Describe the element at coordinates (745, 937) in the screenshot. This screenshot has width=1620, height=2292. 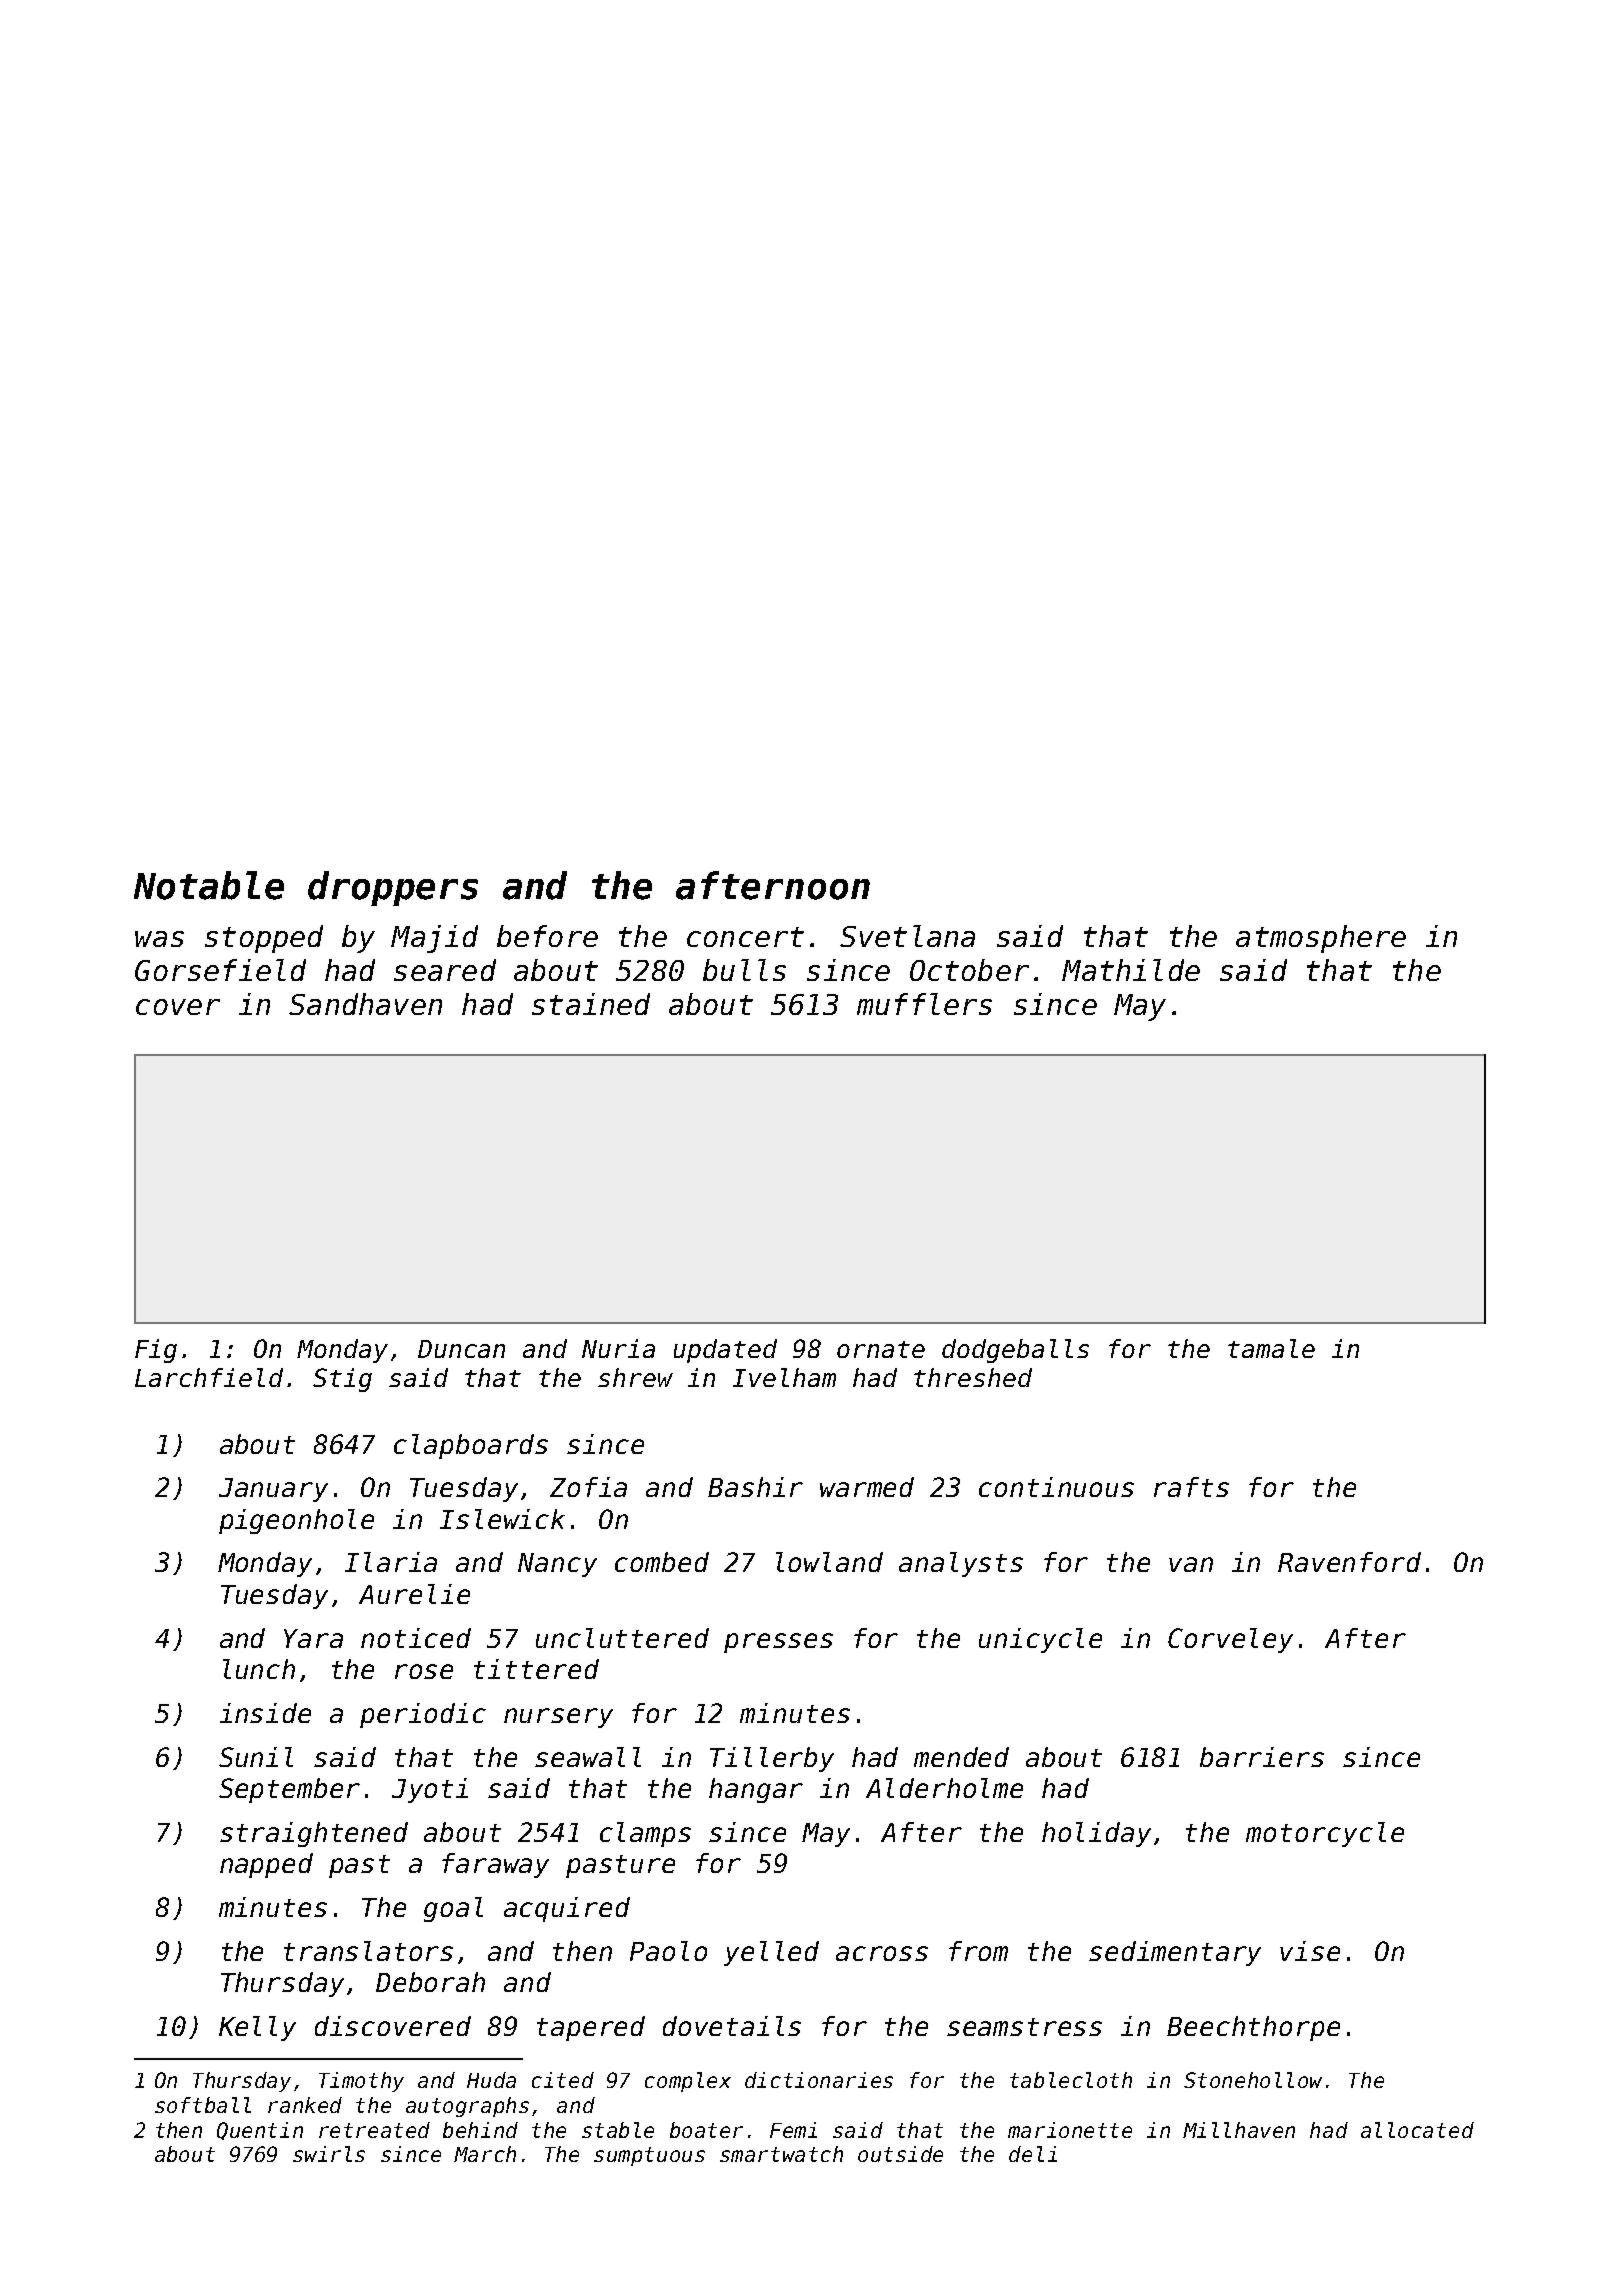
I see `concert` at that location.
